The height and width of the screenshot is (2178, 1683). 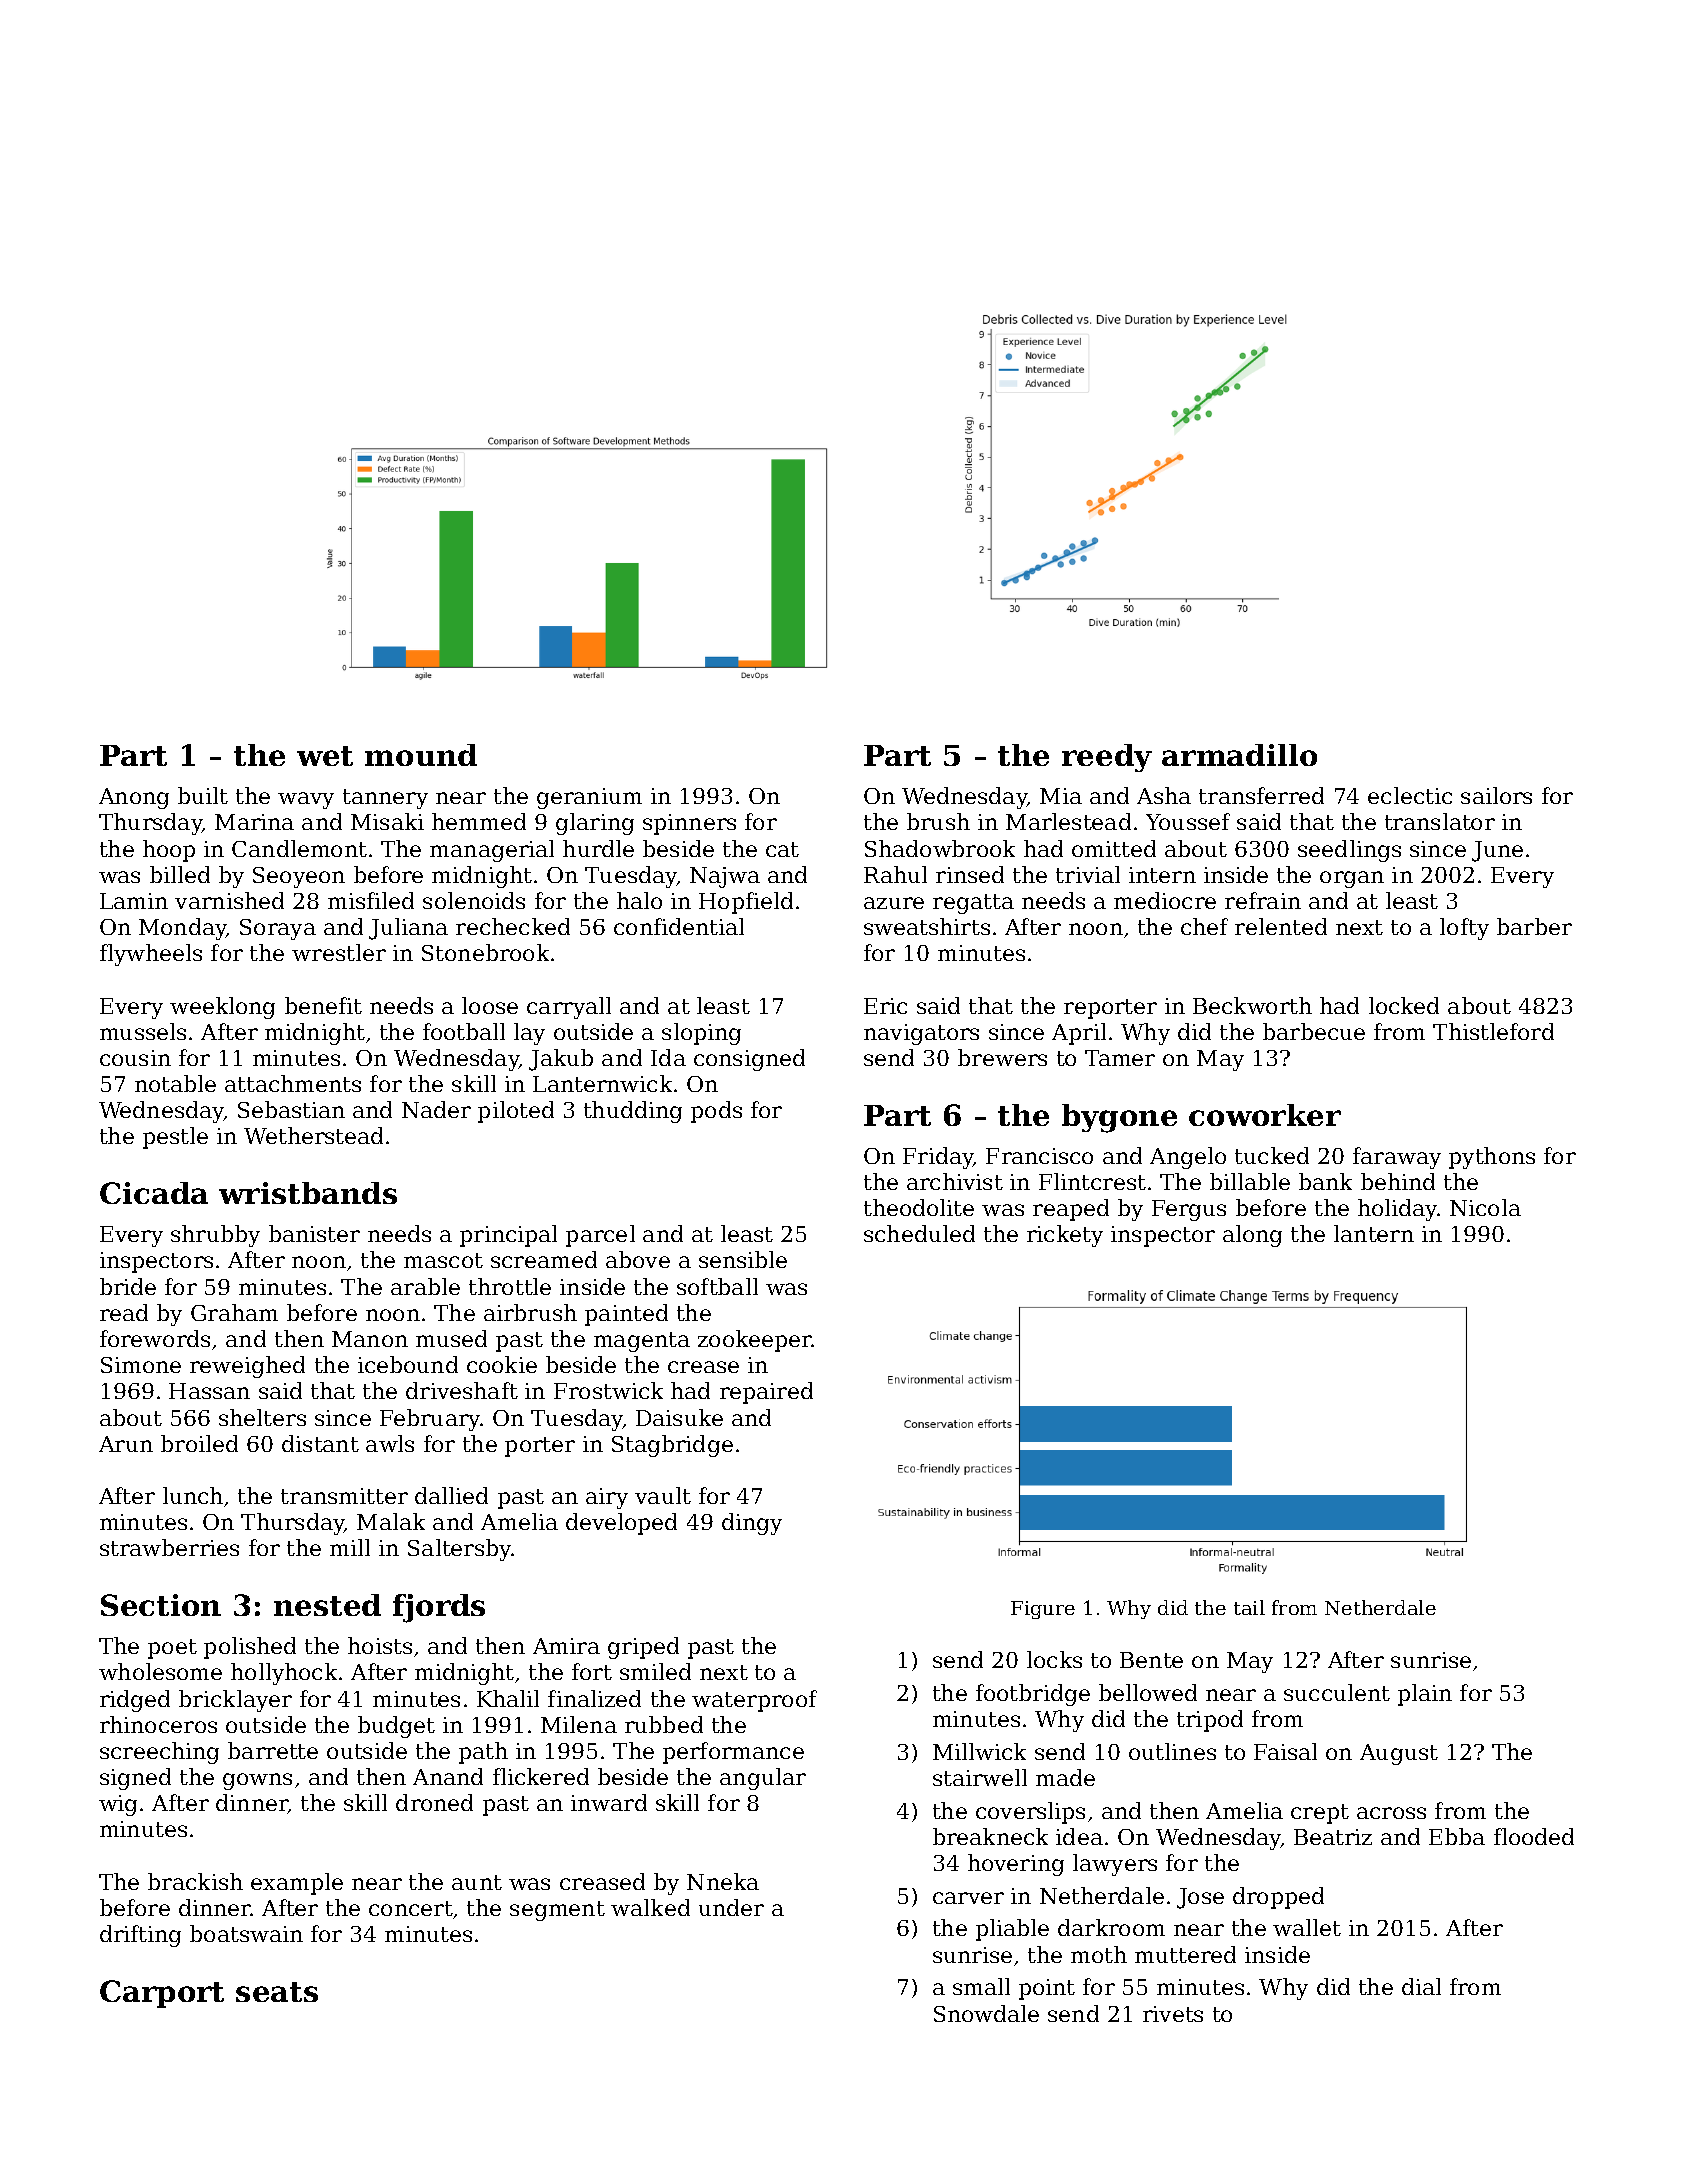 I want to click on segment, so click(x=557, y=1911).
